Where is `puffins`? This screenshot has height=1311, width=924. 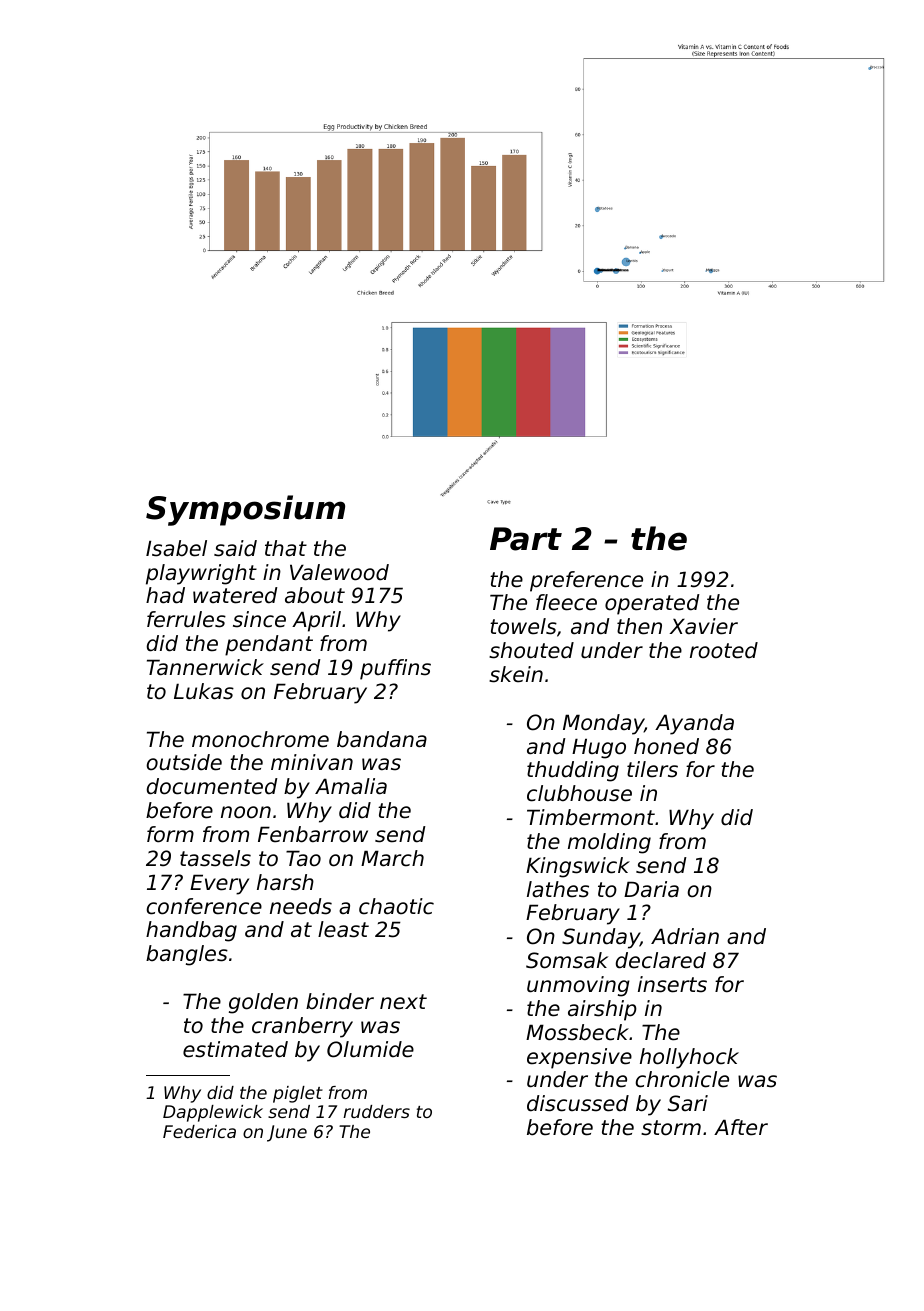
puffins is located at coordinates (395, 669).
